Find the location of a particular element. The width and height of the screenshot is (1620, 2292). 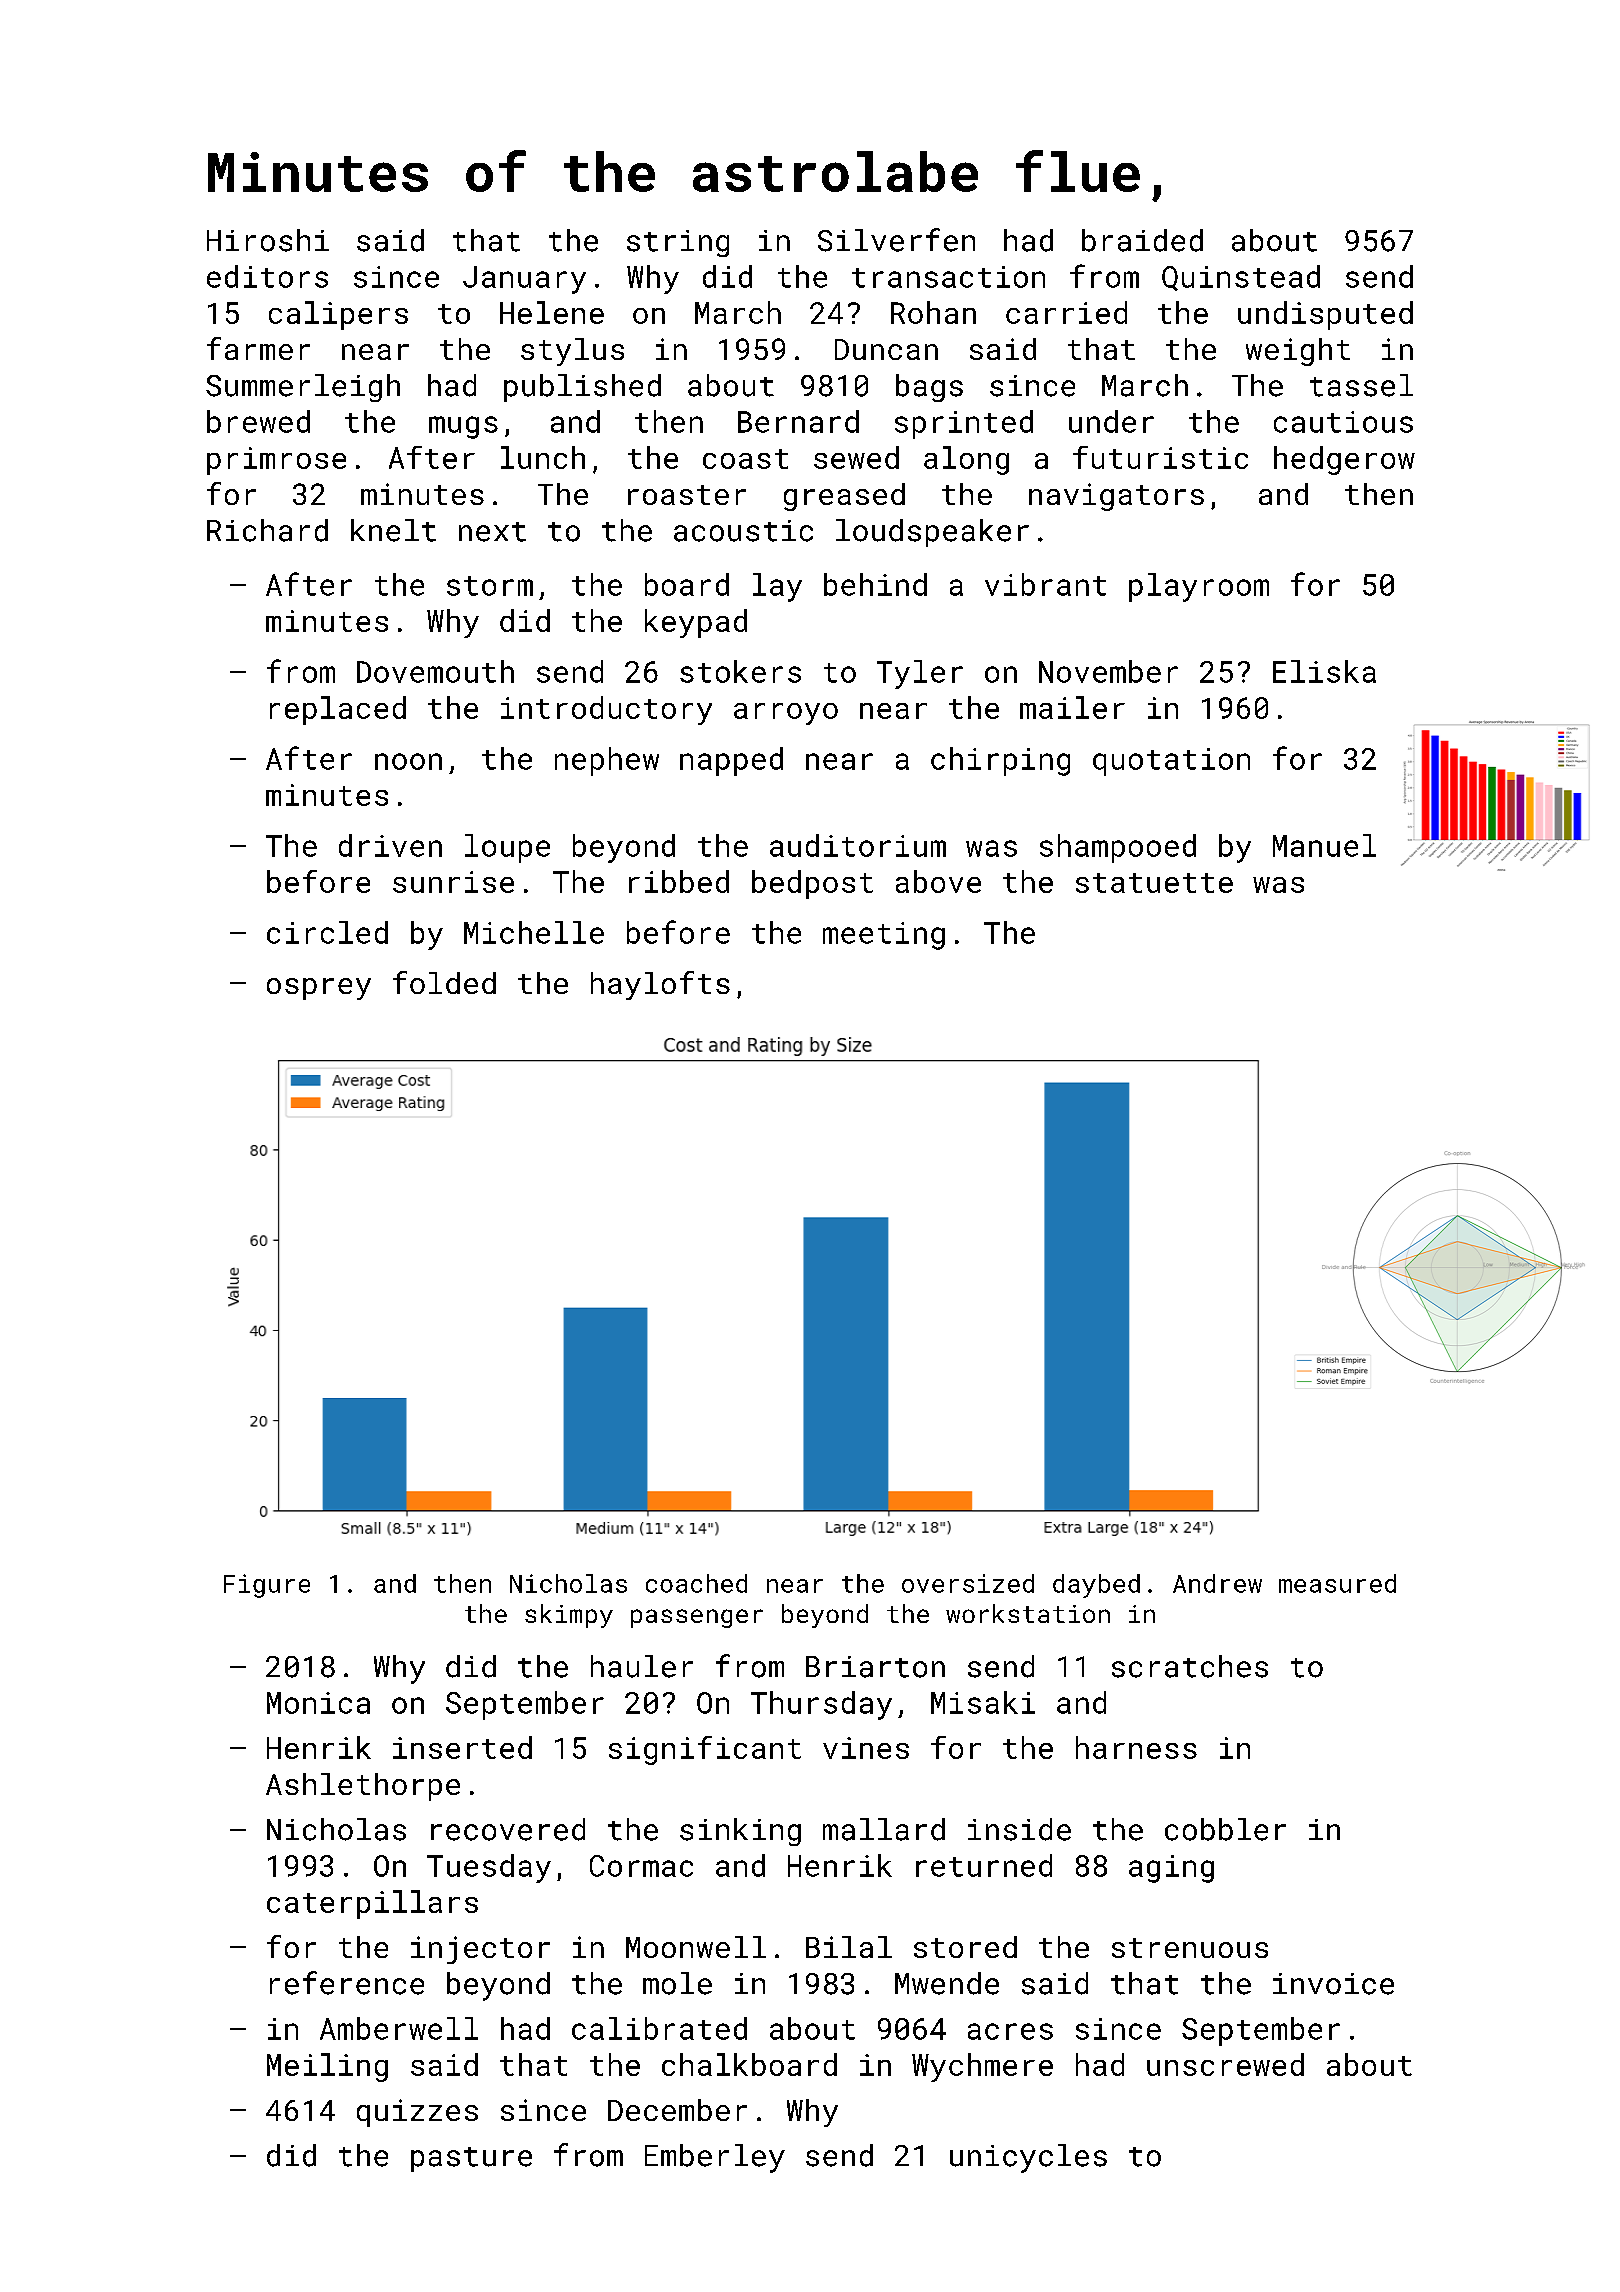

reference is located at coordinates (347, 1983).
